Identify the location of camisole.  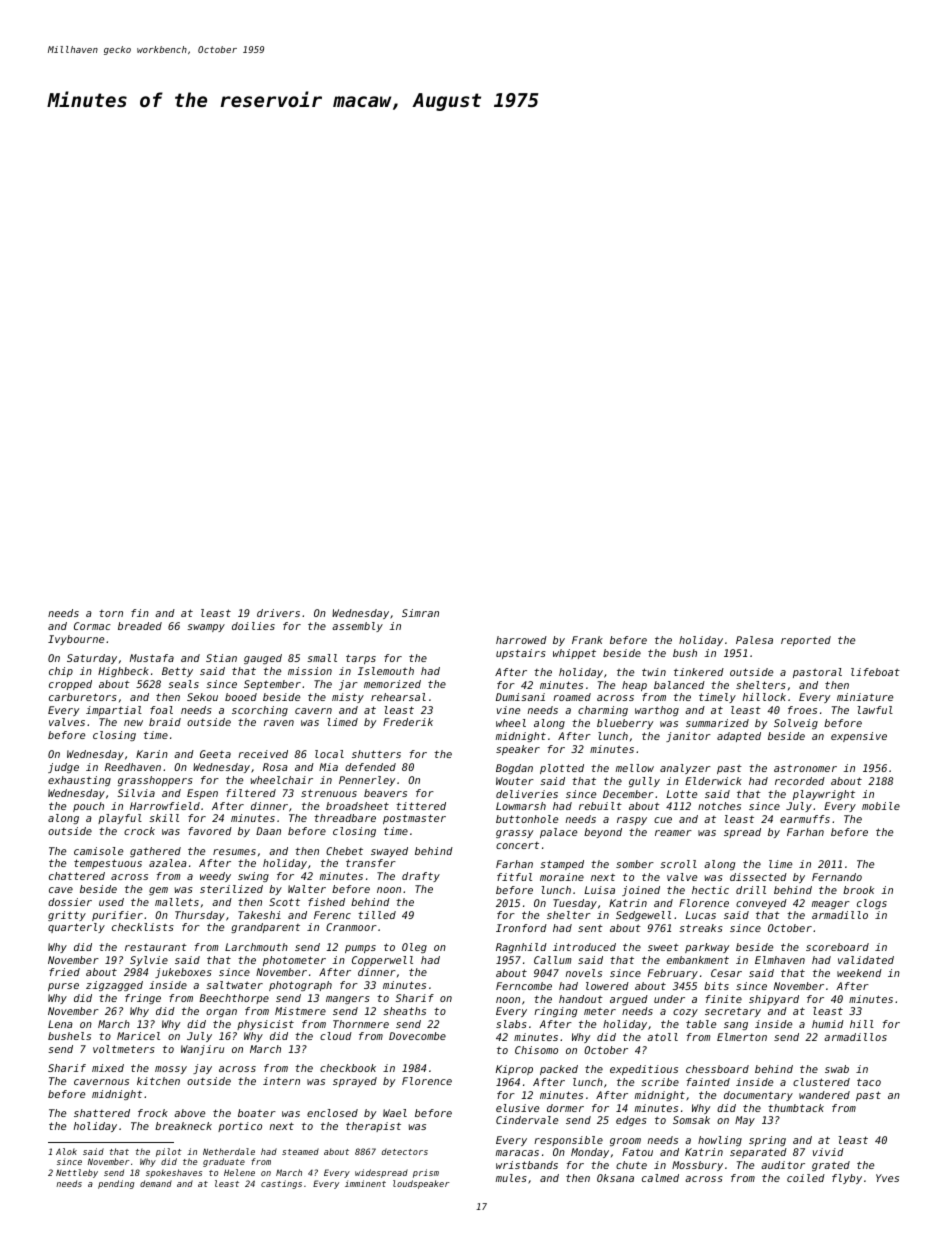
(98, 851).
